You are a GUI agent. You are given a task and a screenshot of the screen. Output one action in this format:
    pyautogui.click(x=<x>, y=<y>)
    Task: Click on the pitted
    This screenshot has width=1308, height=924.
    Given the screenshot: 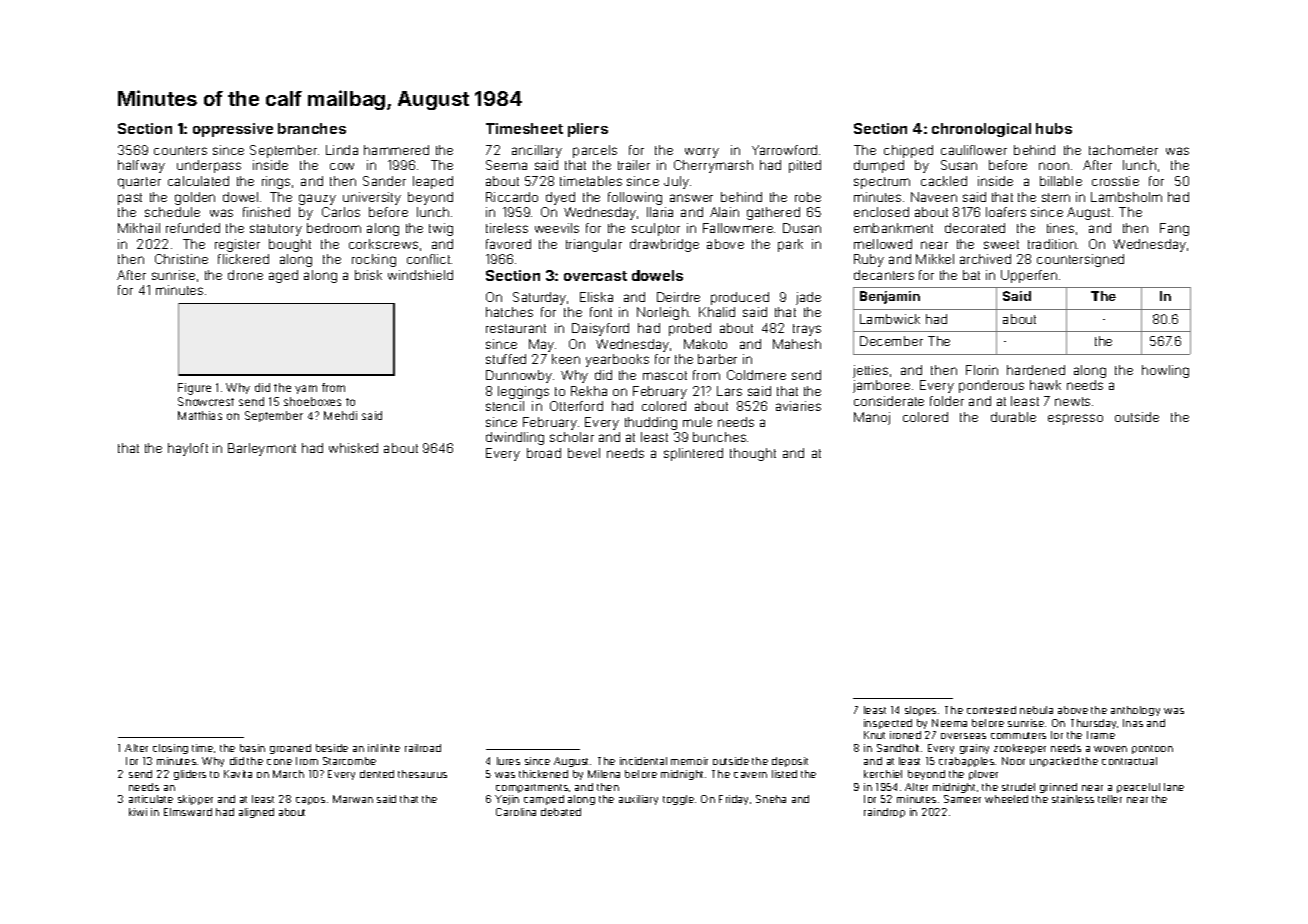 What is the action you would take?
    pyautogui.click(x=805, y=166)
